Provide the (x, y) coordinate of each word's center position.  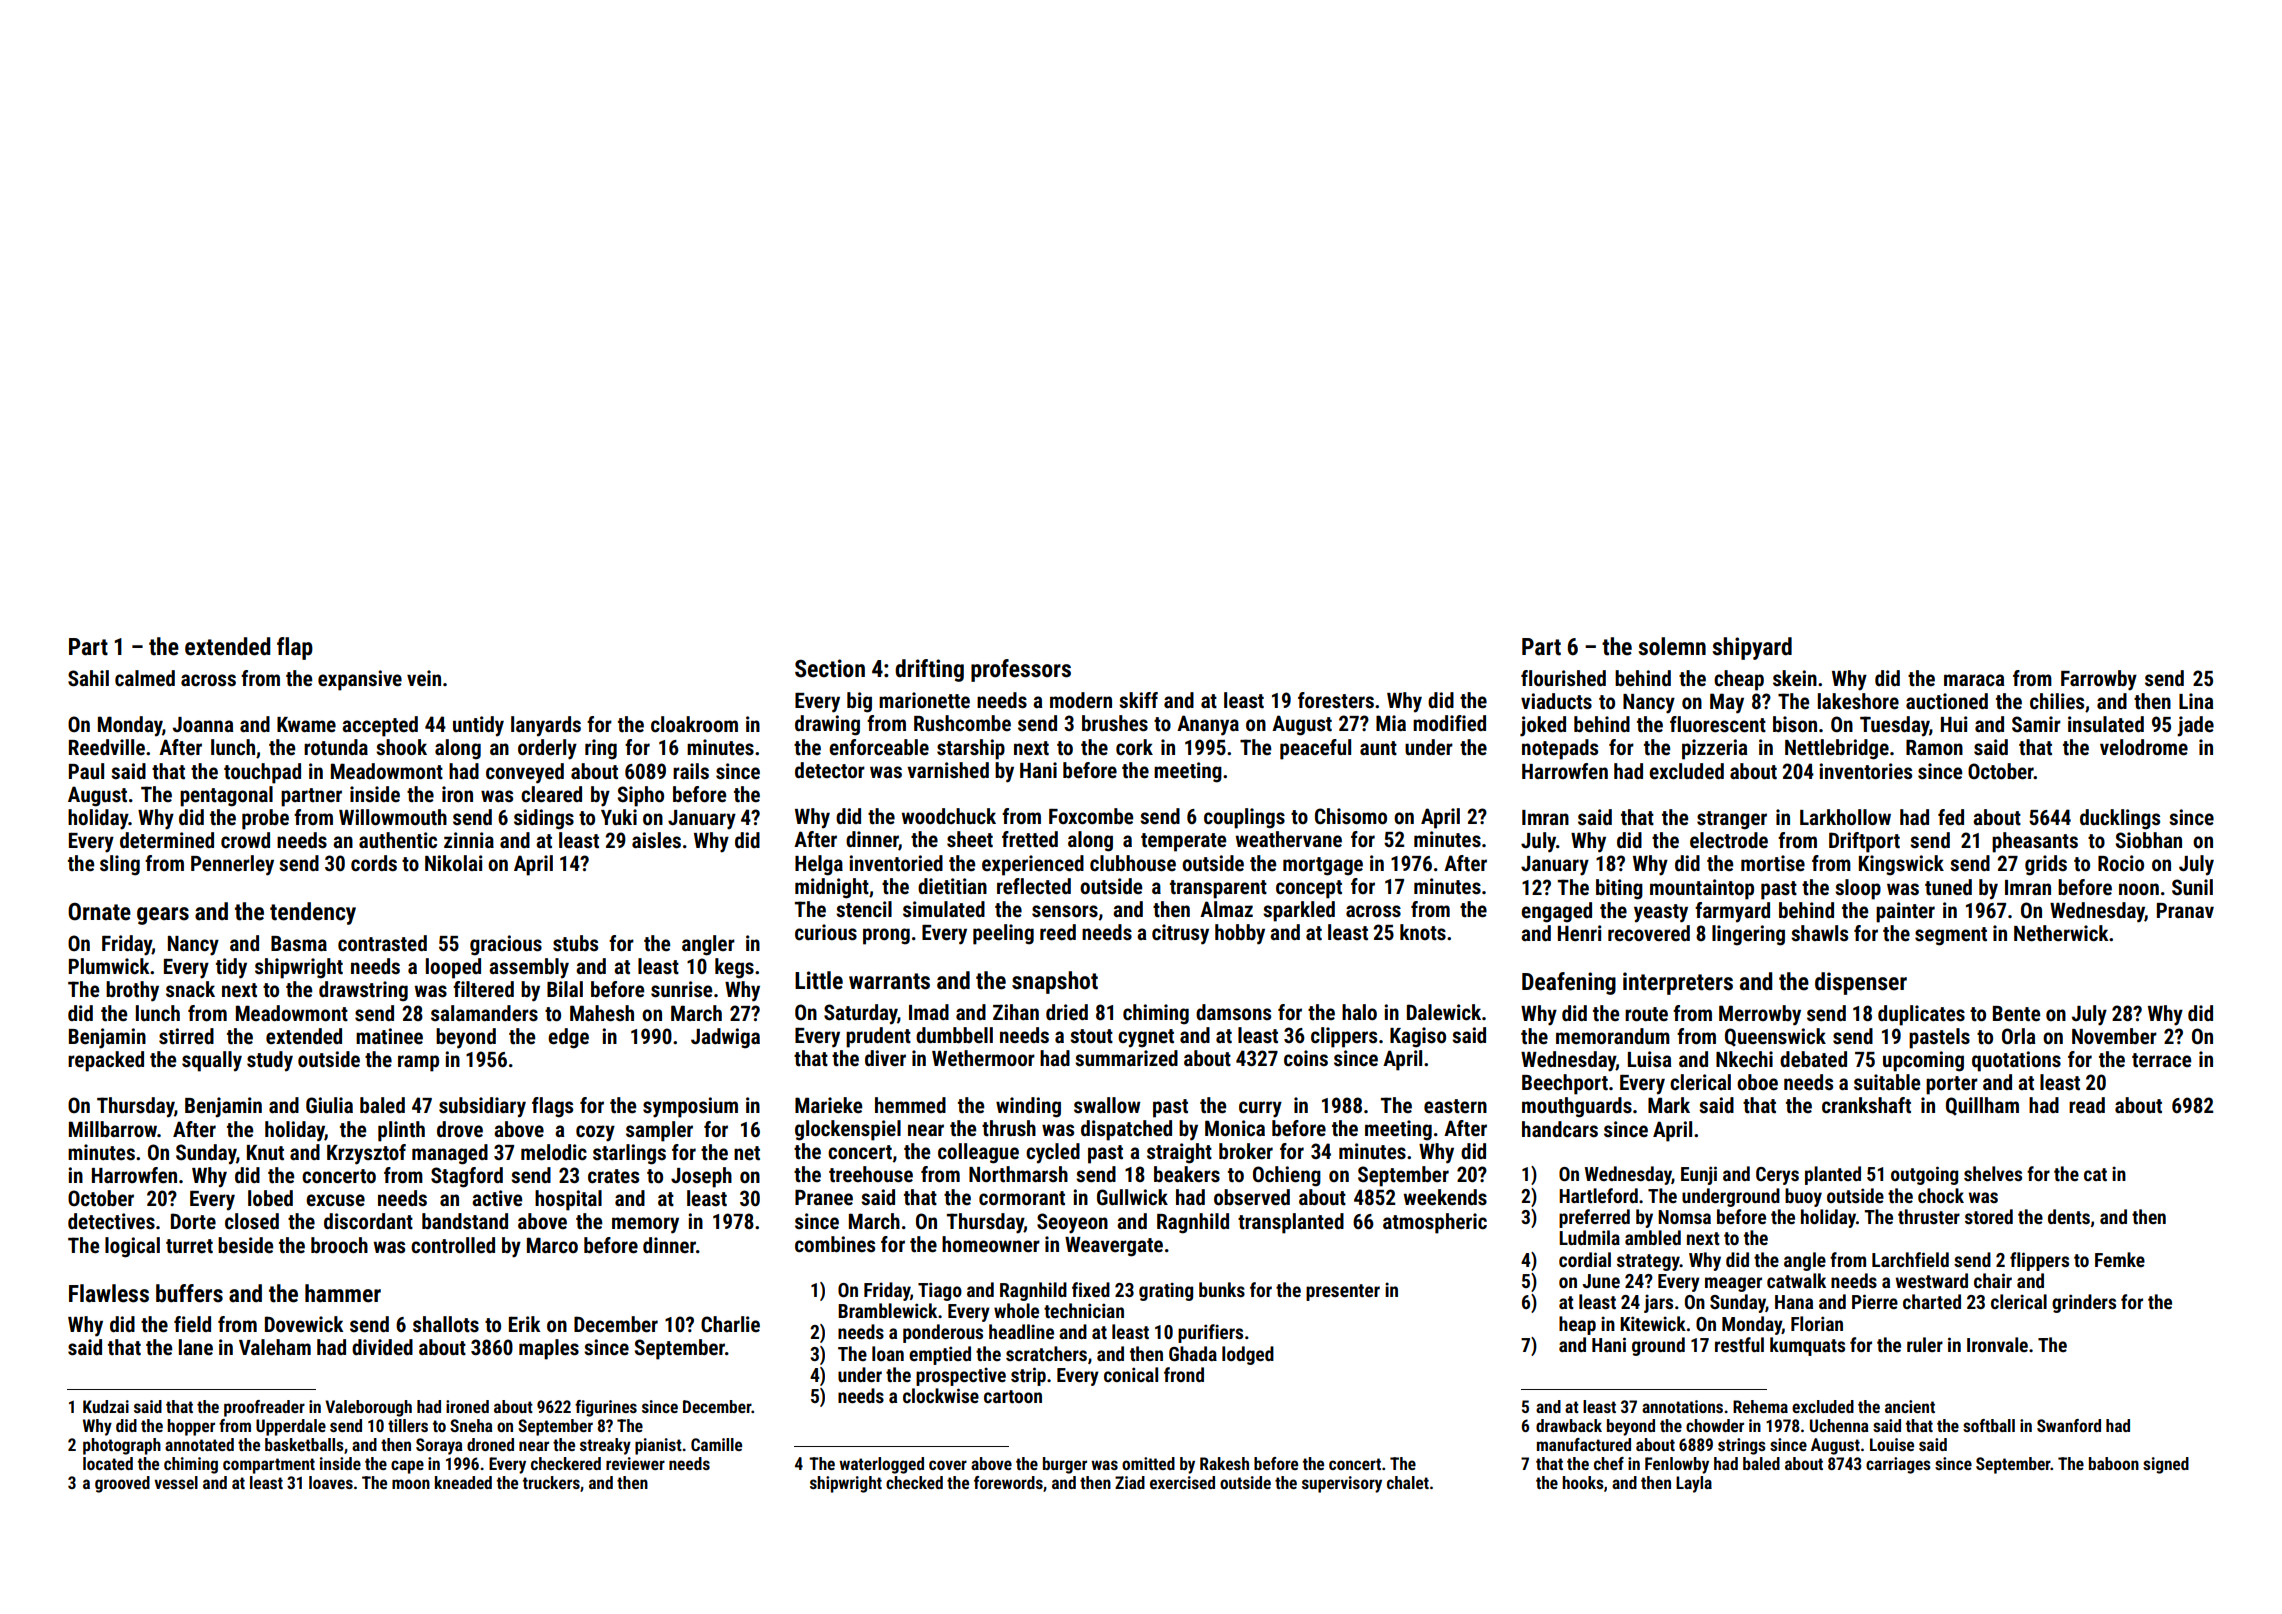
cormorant (1022, 1198)
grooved (122, 1484)
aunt (1378, 748)
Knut (265, 1153)
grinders (2084, 1303)
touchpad (262, 773)
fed (1951, 817)
